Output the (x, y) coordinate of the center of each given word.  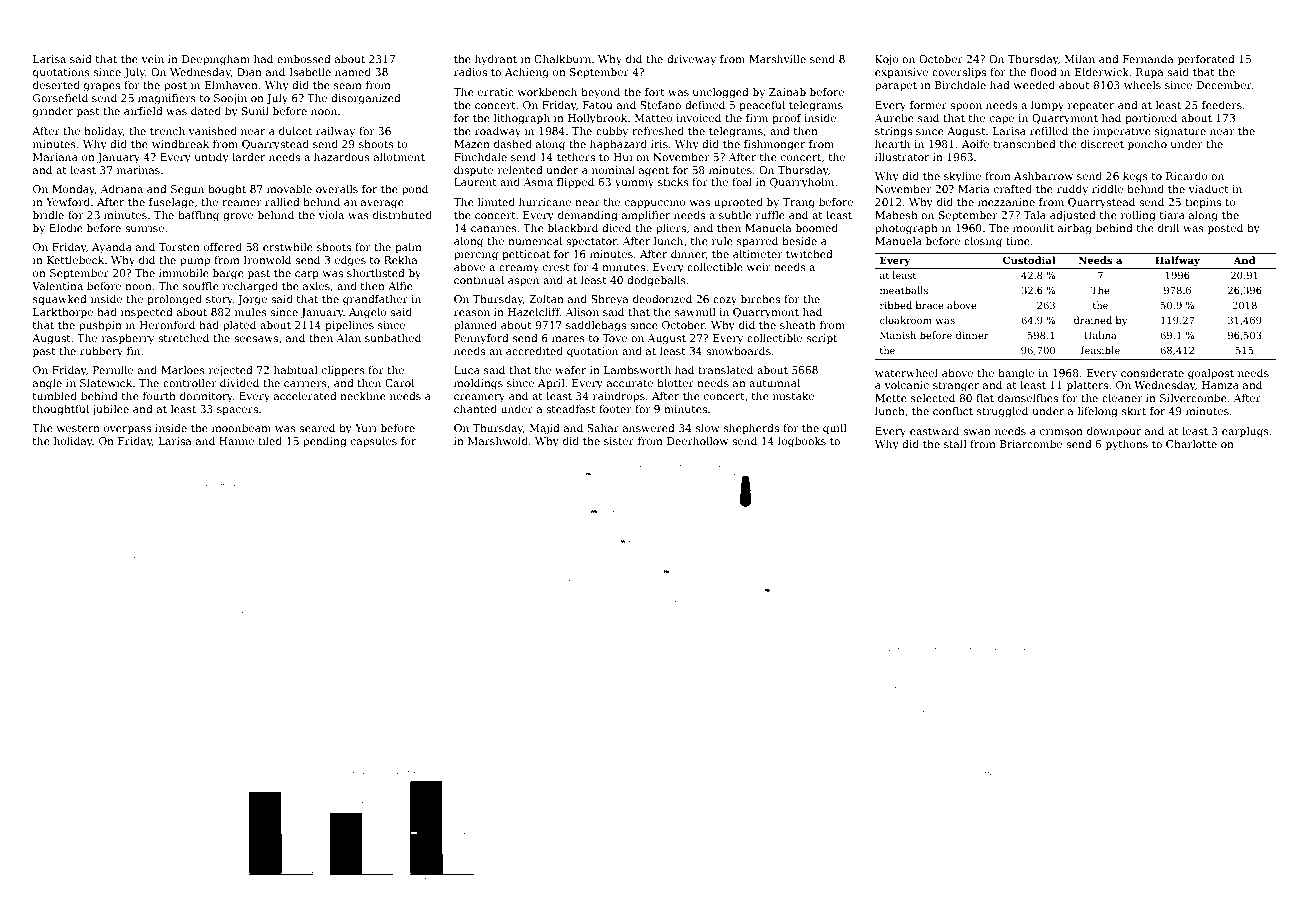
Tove (614, 338)
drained (1092, 320)
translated (725, 370)
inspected (147, 313)
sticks (673, 182)
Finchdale (480, 157)
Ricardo (1187, 176)
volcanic (907, 385)
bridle (48, 215)
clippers (343, 371)
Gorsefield (60, 98)
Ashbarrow (1043, 176)
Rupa (1149, 73)
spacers (237, 411)
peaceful (762, 106)
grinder (53, 112)
